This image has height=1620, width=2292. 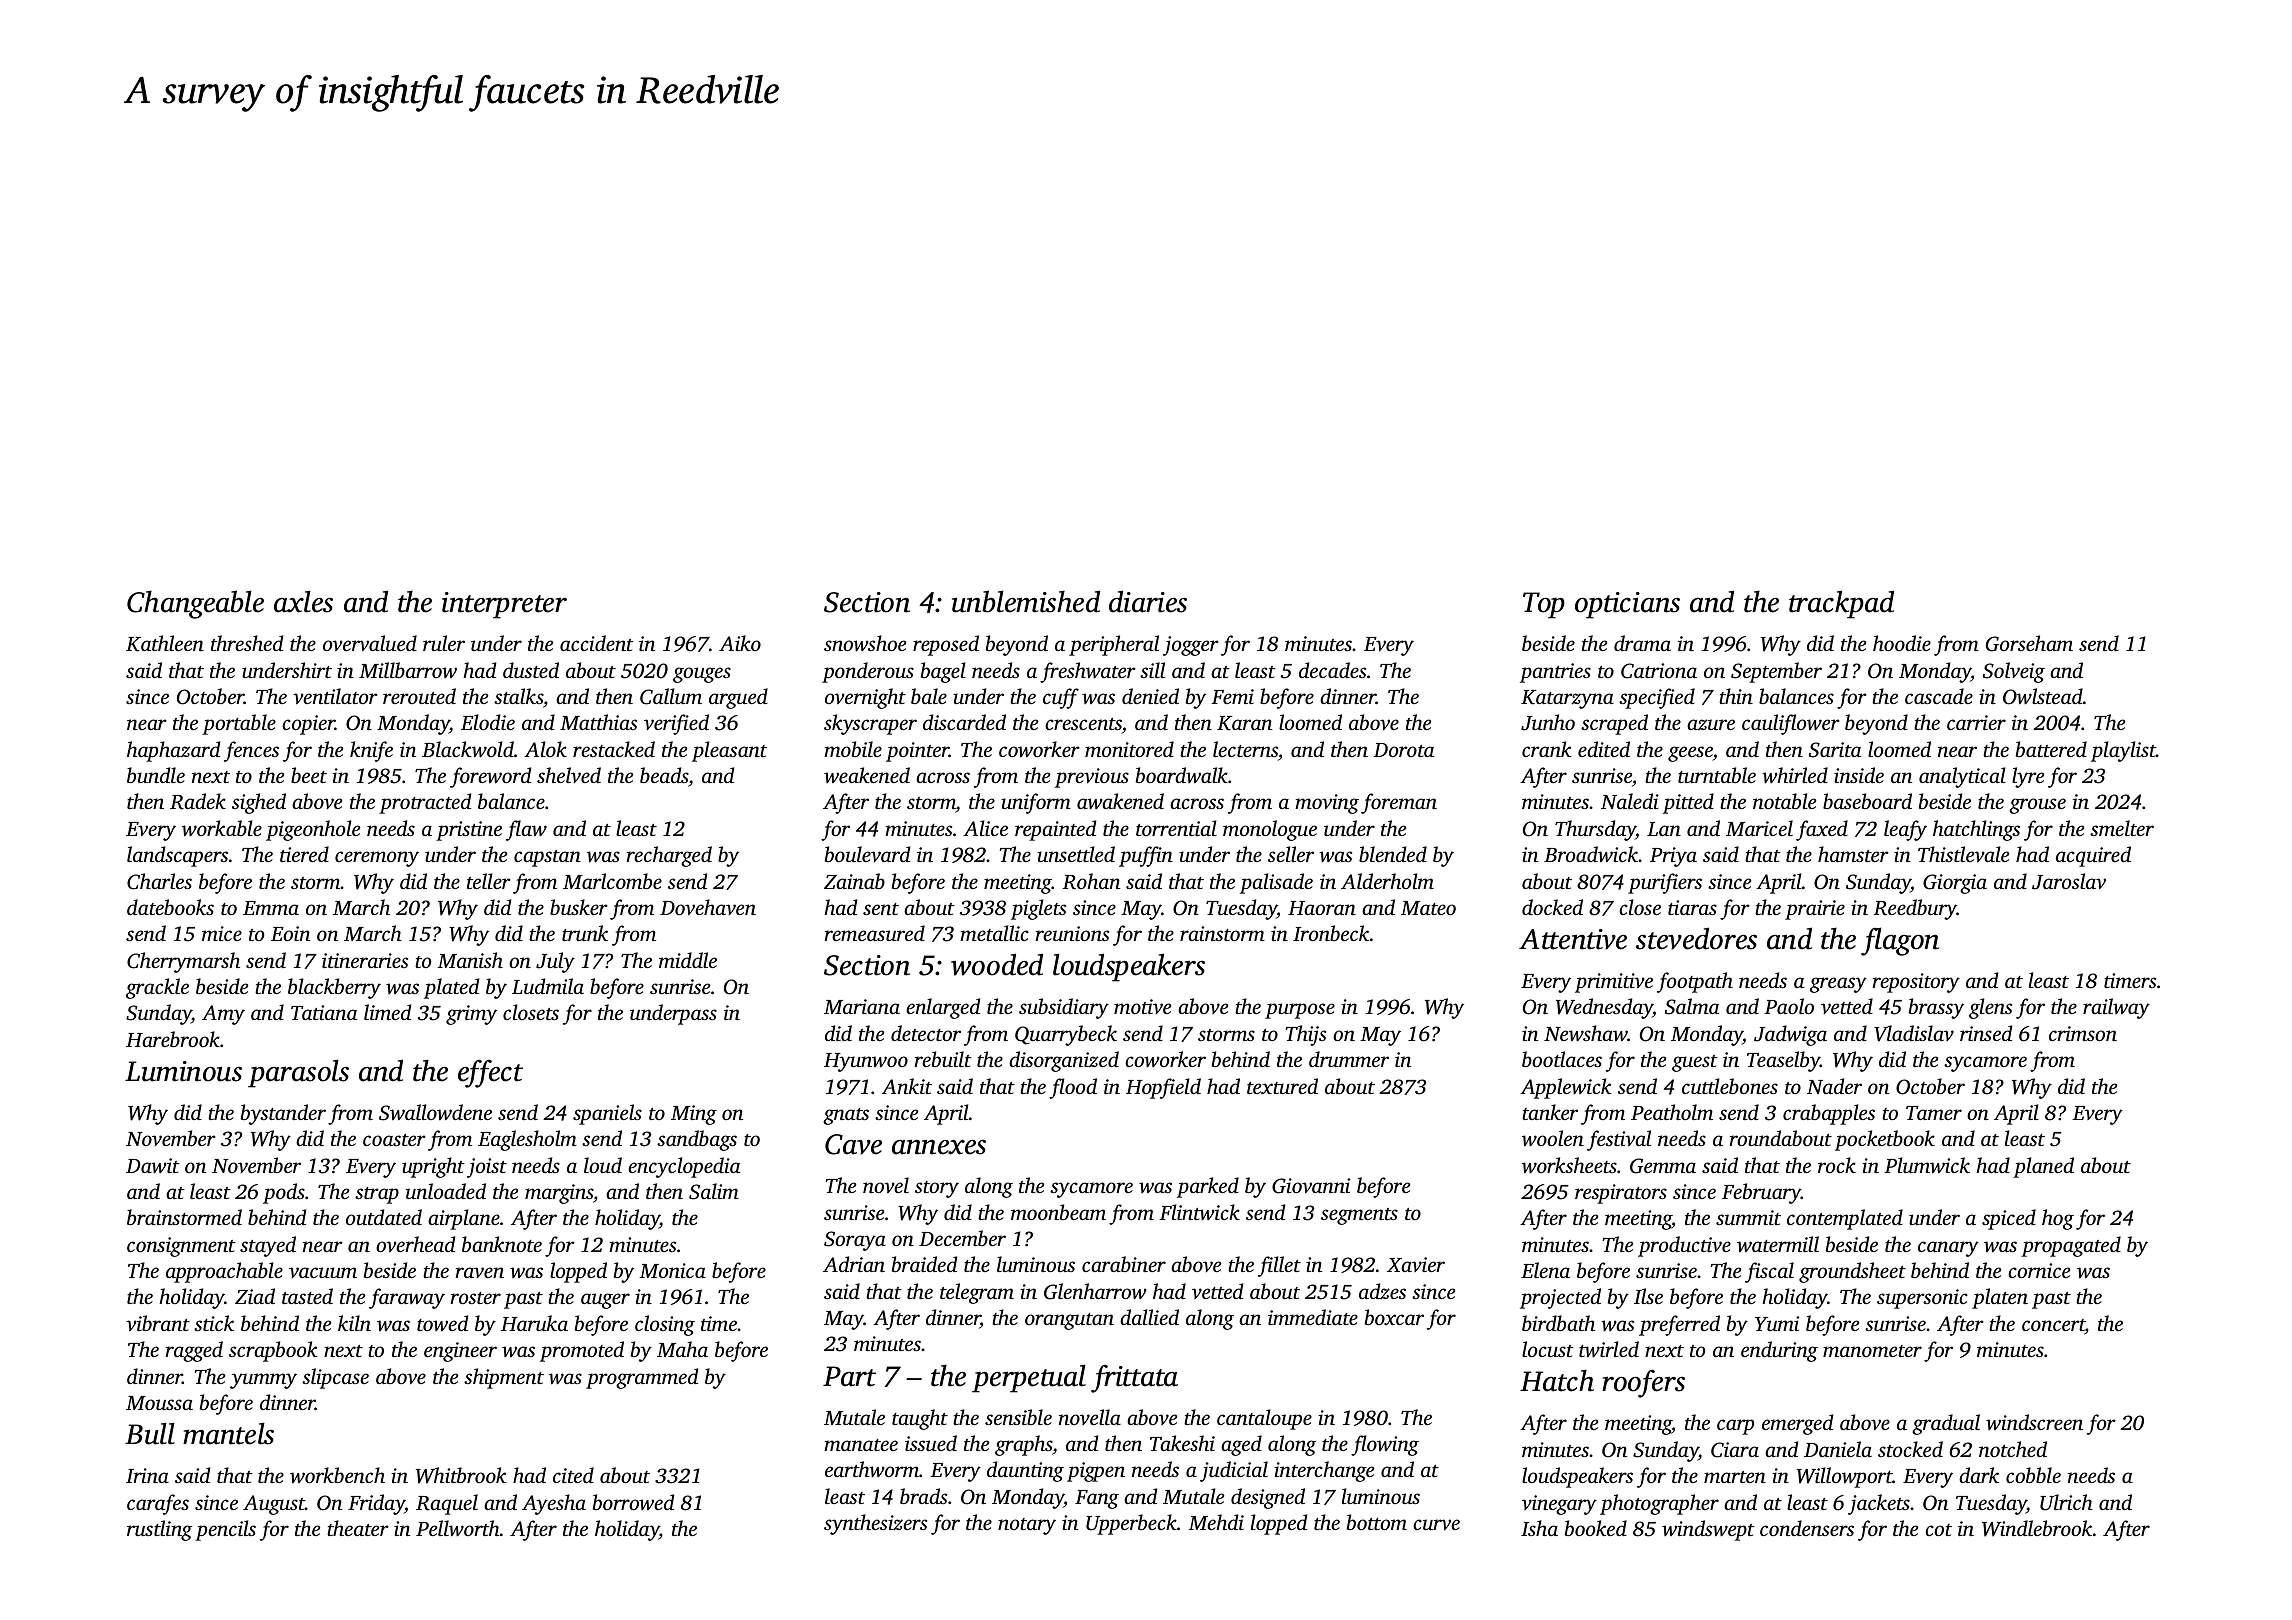 What do you see at coordinates (1922, 1299) in the image?
I see `supersonic` at bounding box center [1922, 1299].
